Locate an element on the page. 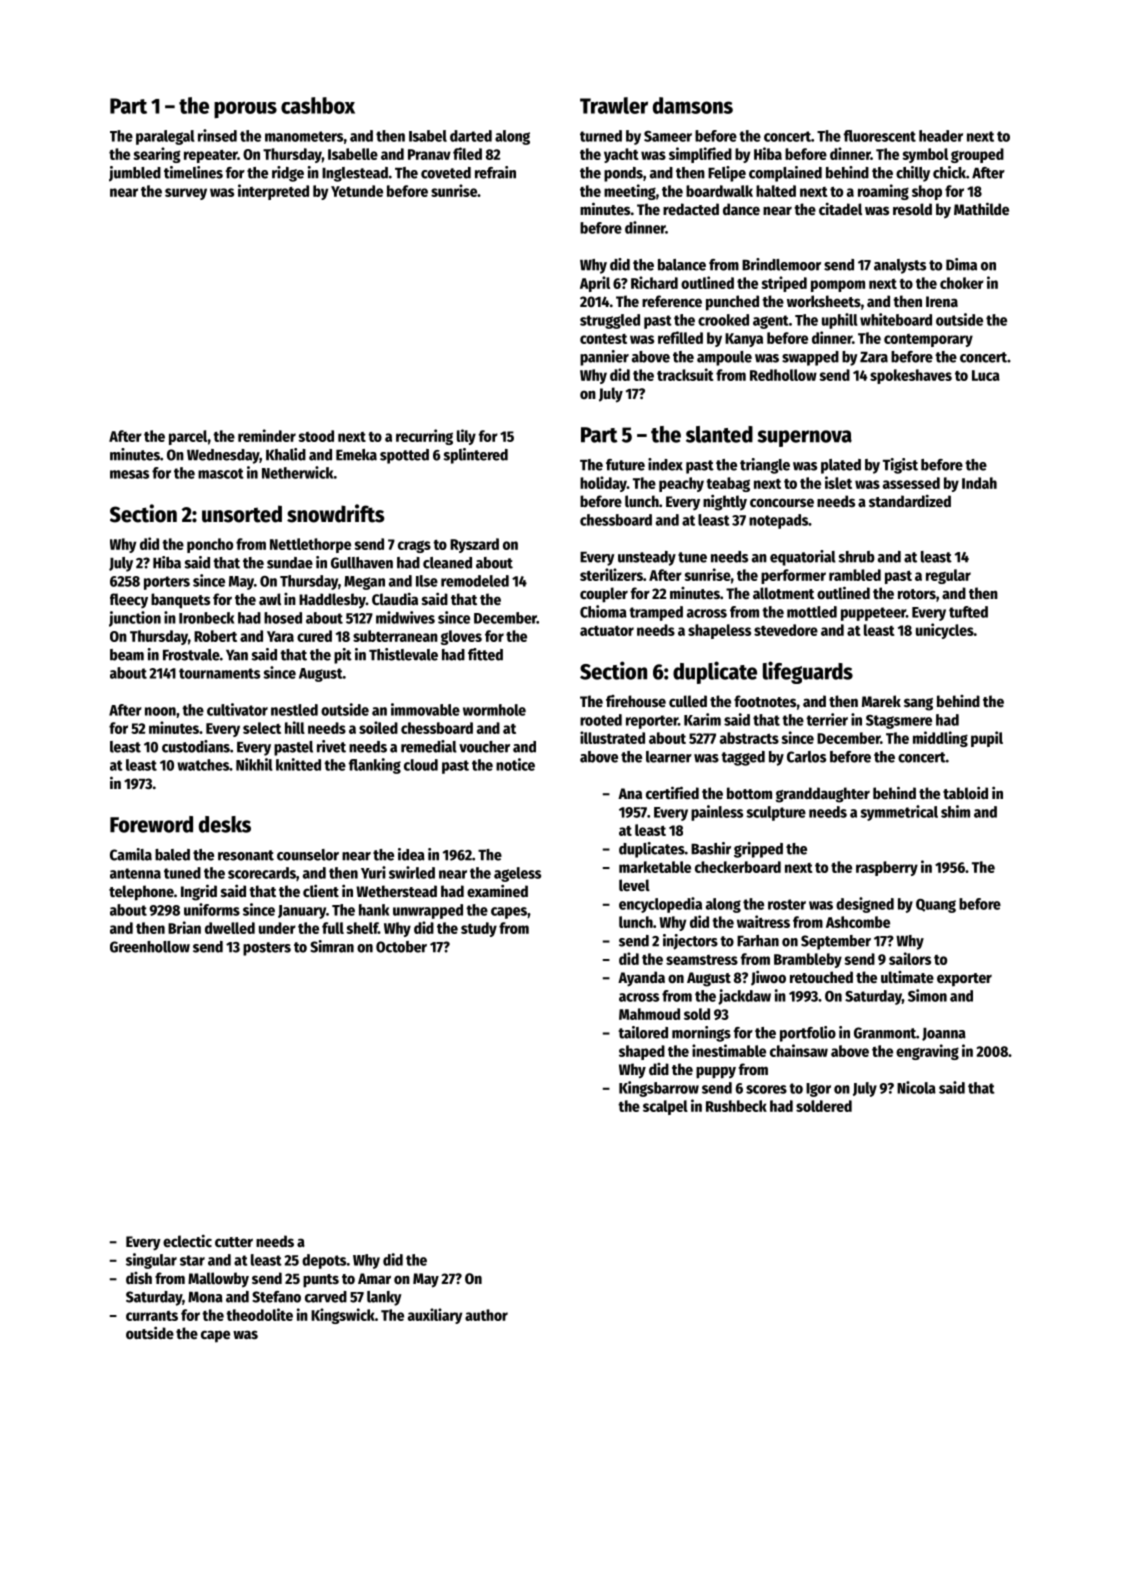 This page has height=1587, width=1122. Trawler is located at coordinates (614, 105).
